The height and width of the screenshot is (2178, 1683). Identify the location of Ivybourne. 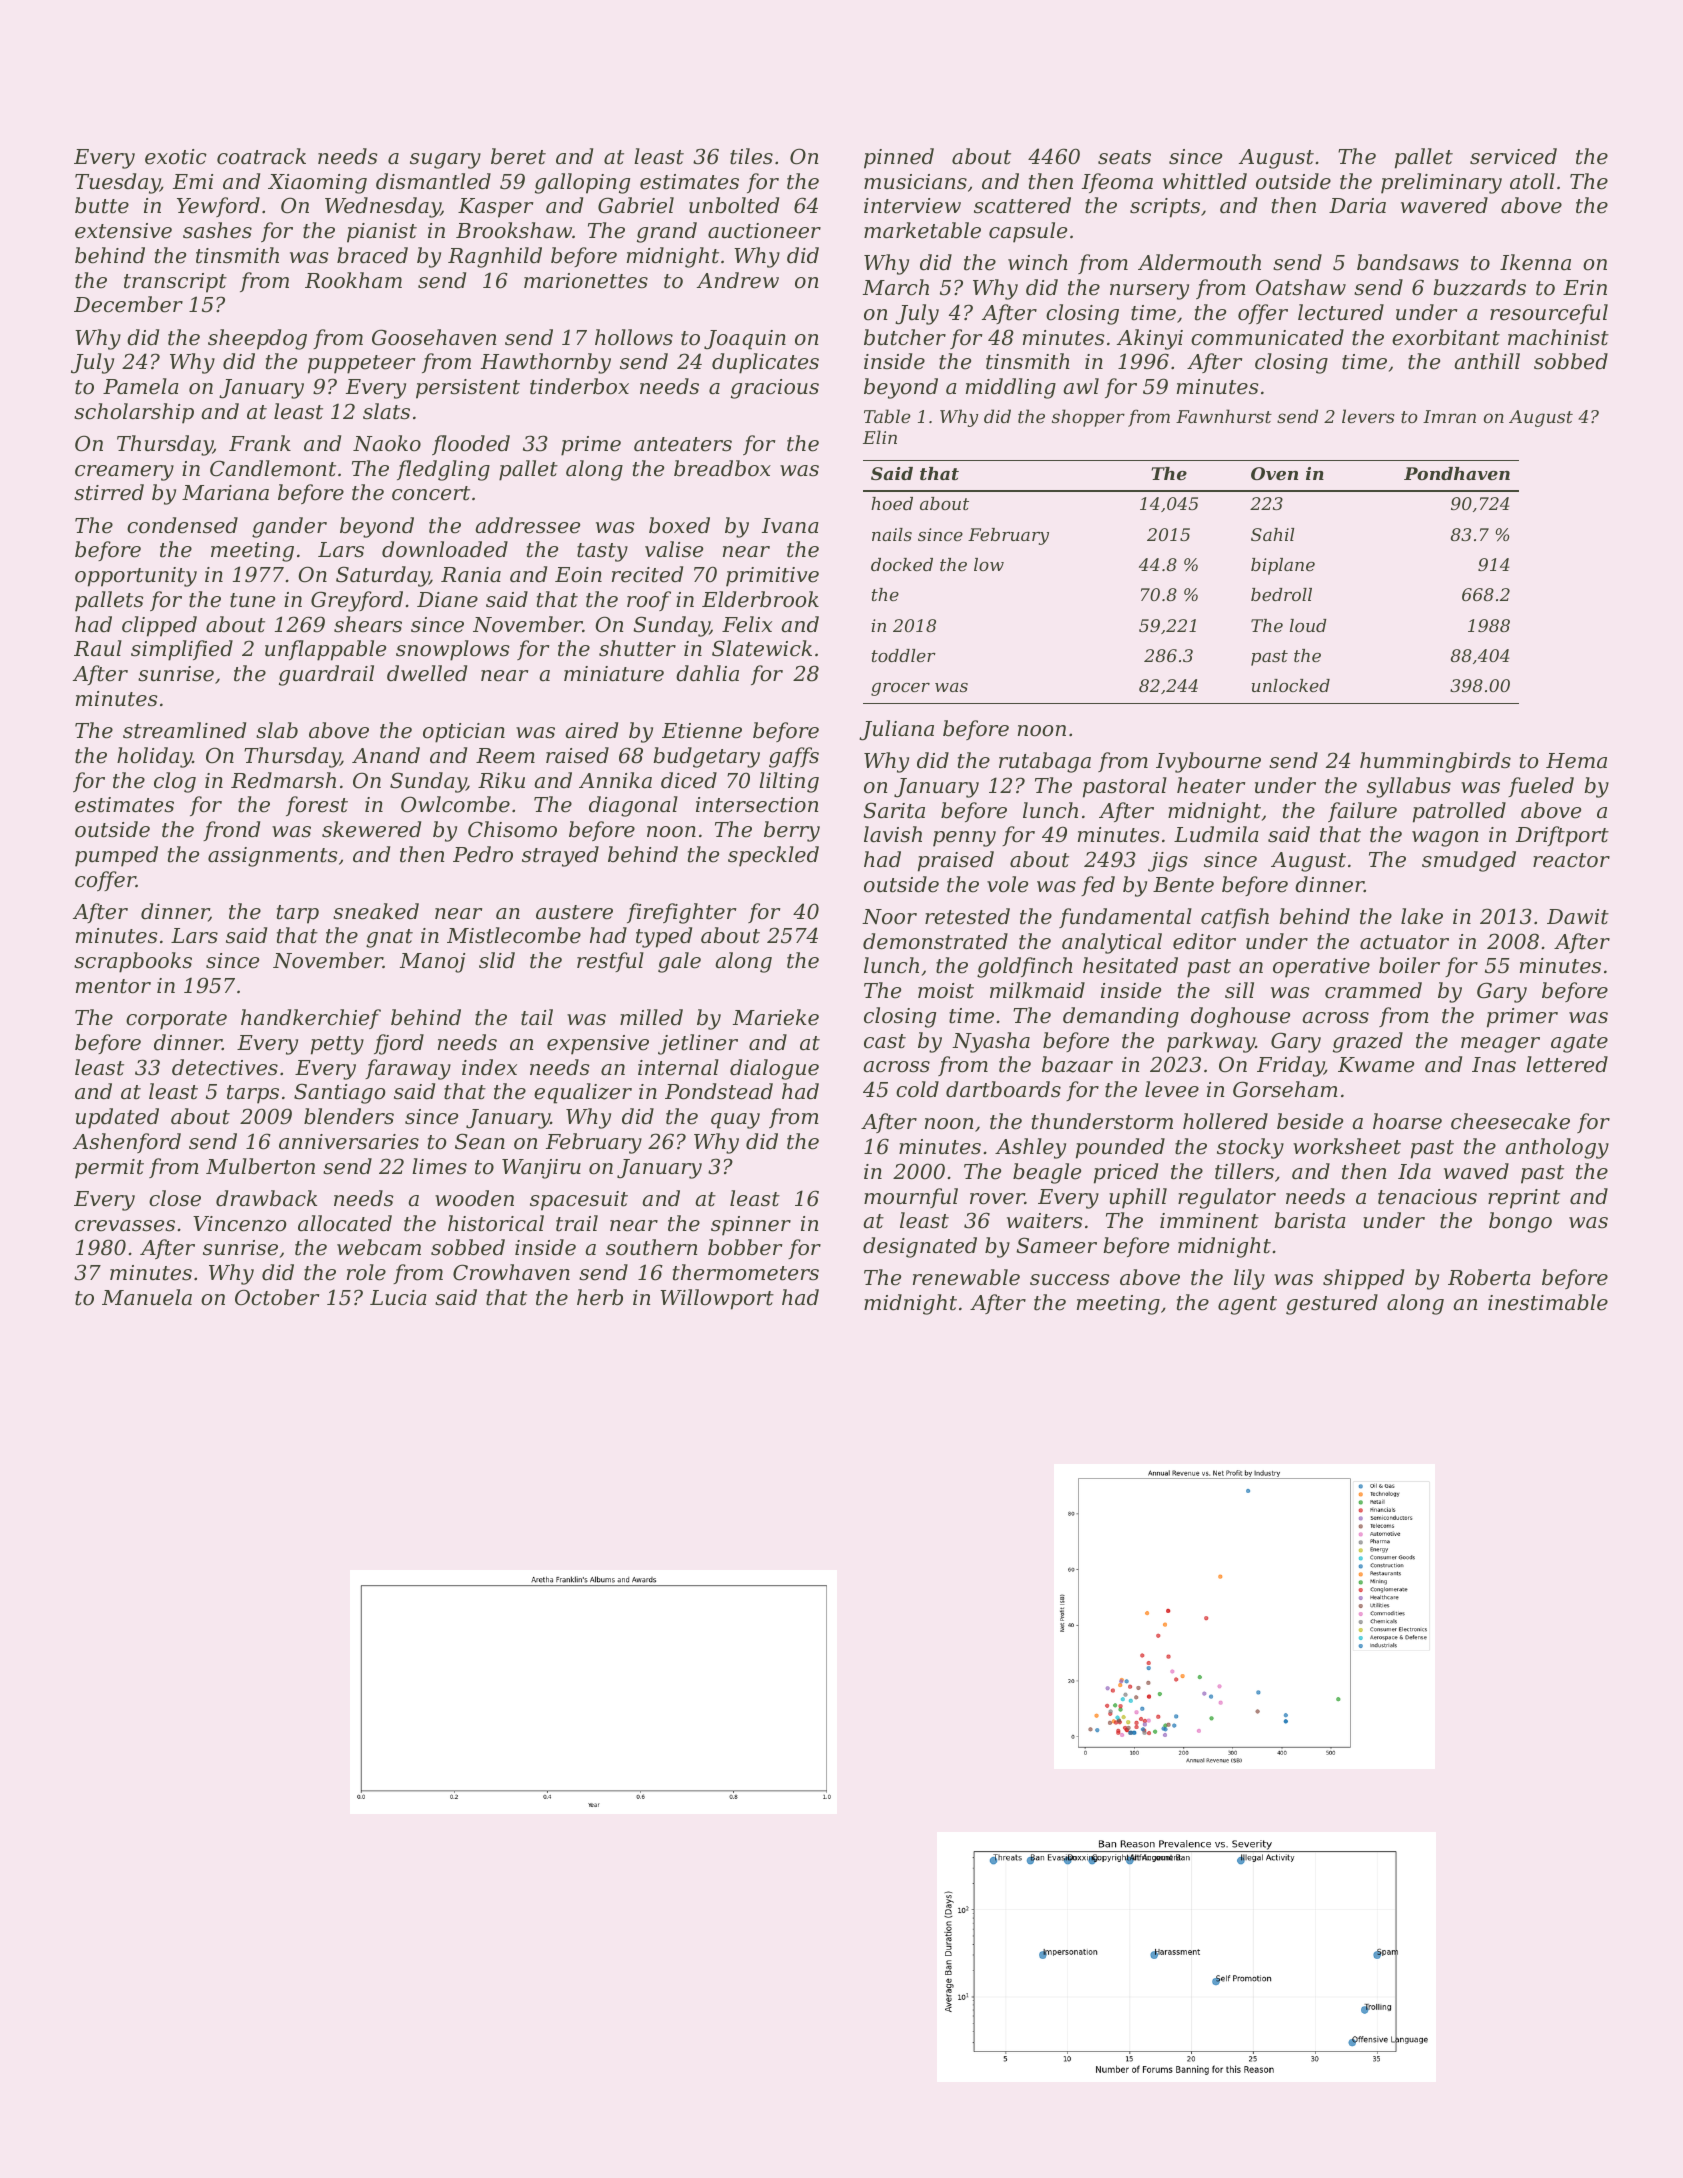
(1208, 762).
